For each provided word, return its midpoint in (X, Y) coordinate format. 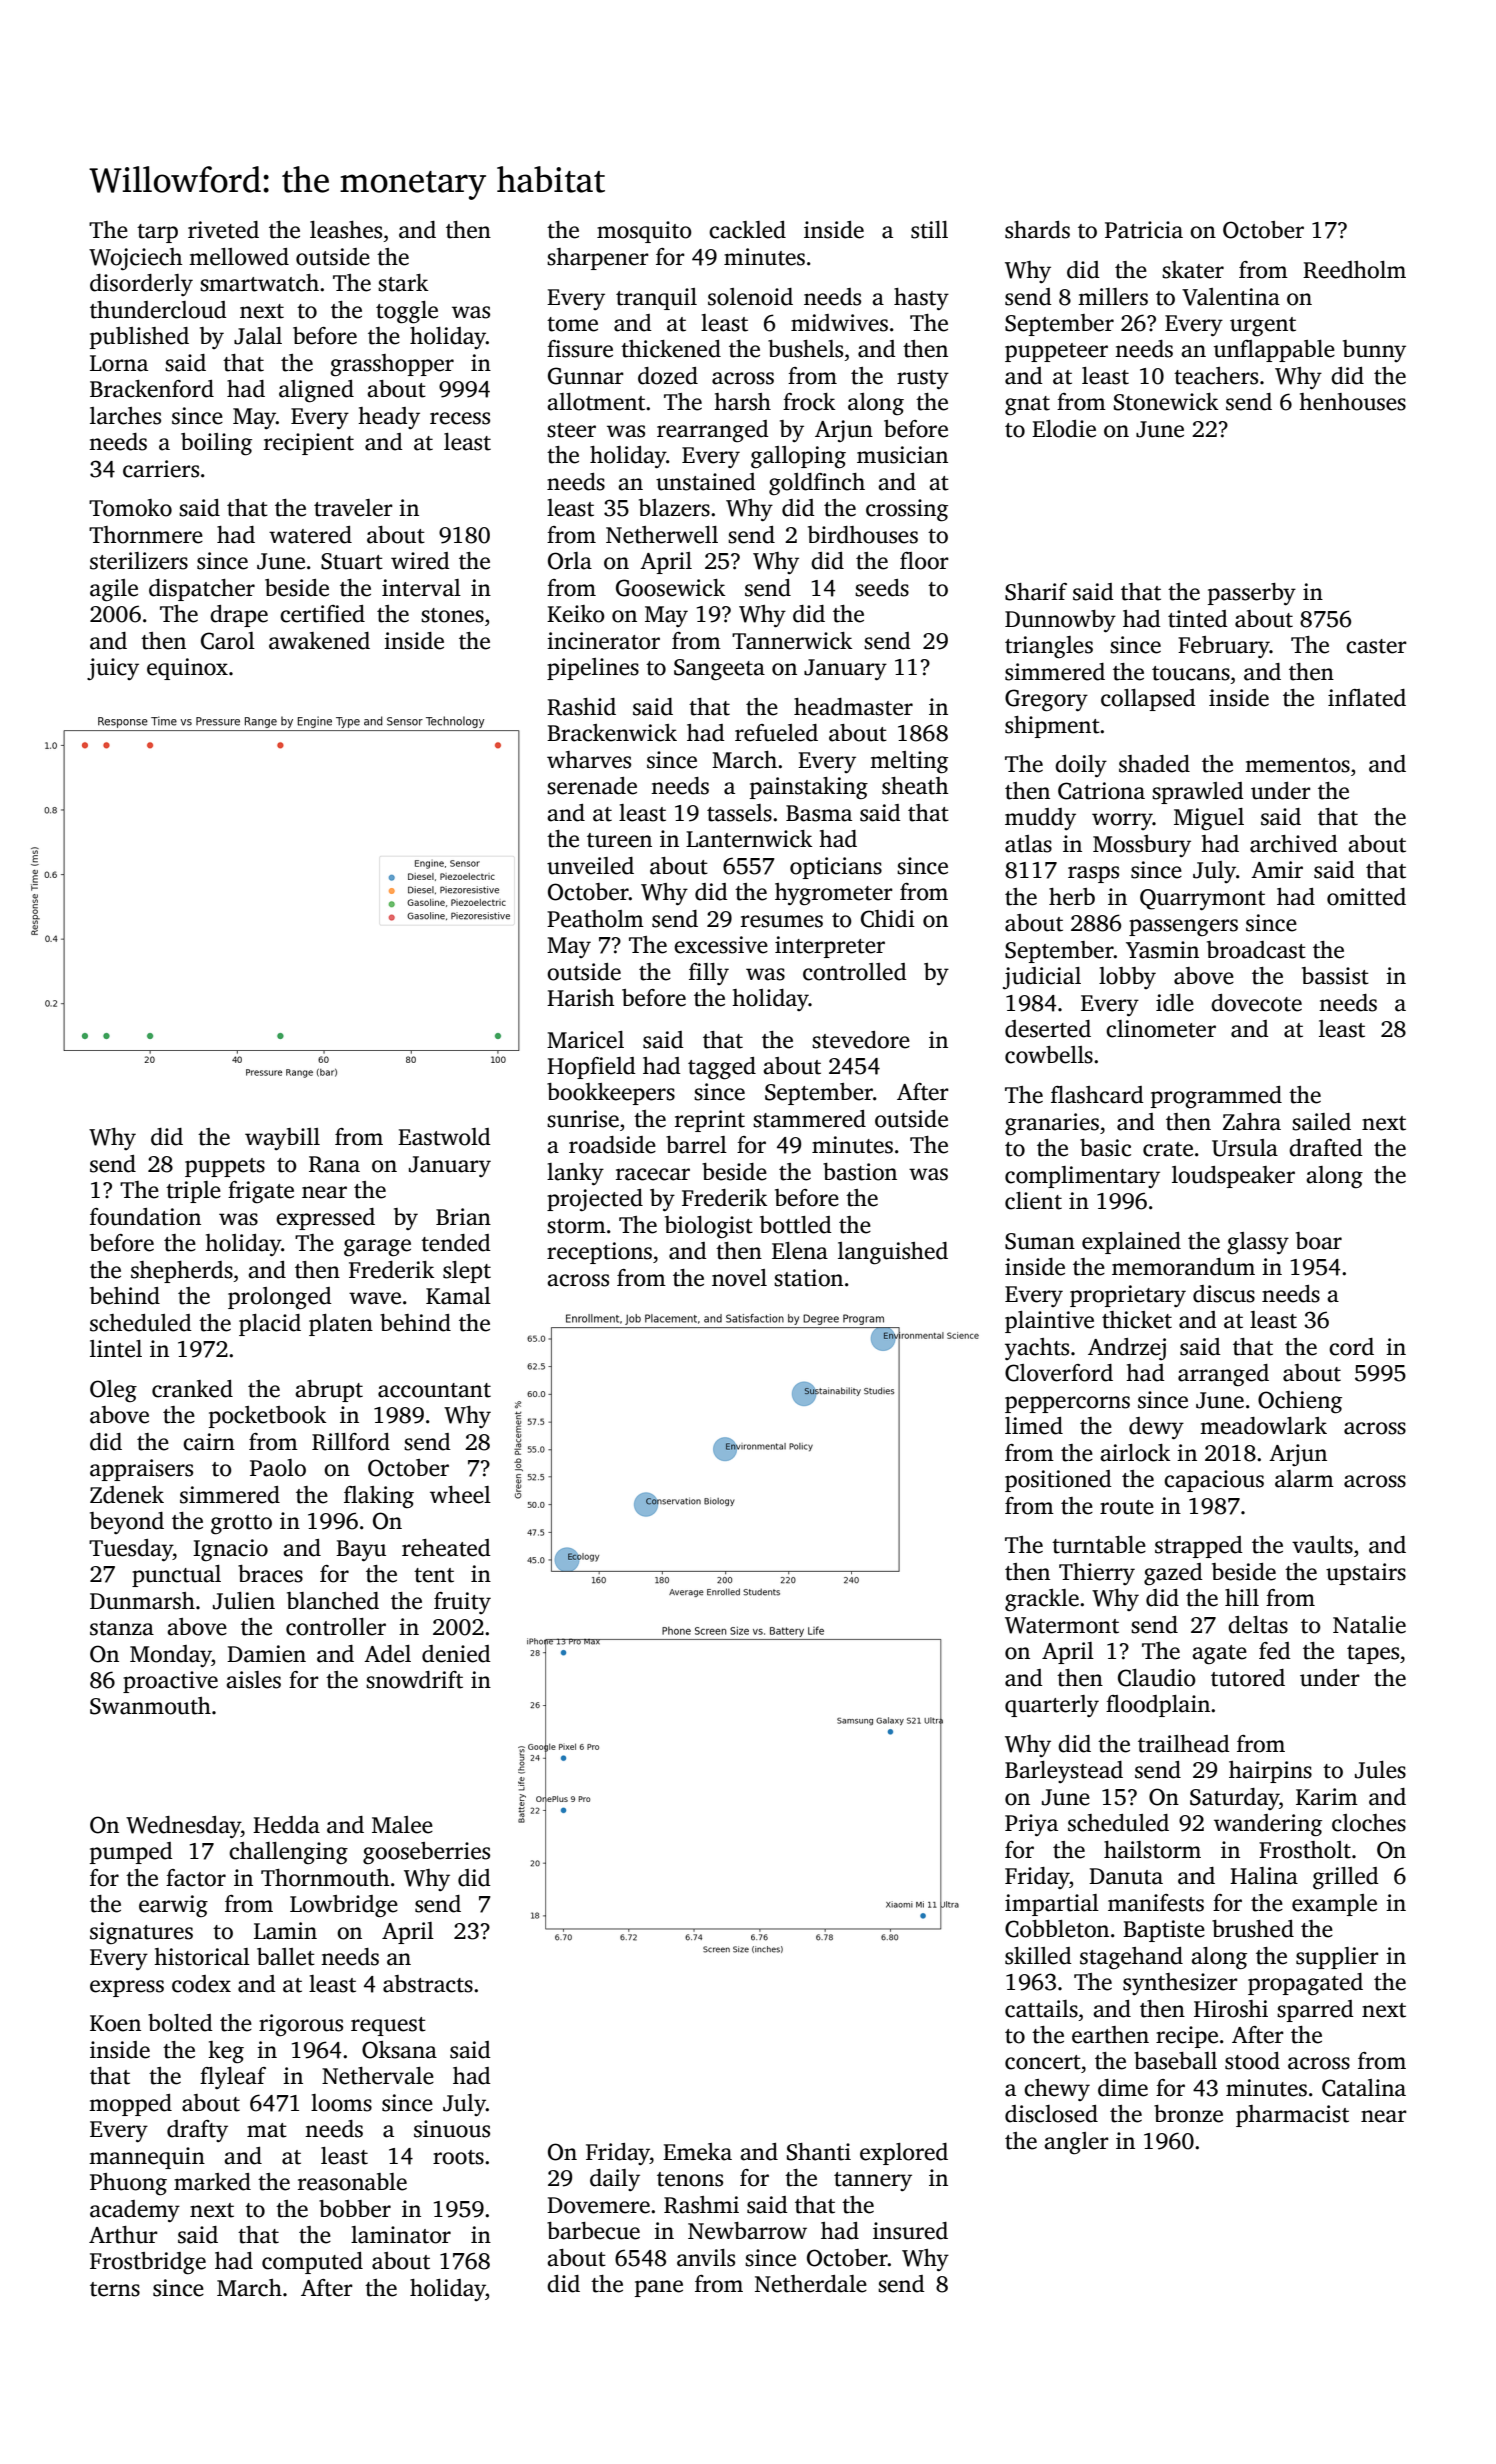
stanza (122, 1628)
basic (1105, 1148)
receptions (599, 1253)
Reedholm (1354, 270)
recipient (309, 444)
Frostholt (1305, 1850)
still (929, 230)
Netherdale (811, 2284)
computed (312, 2263)
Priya (1031, 1825)
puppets (225, 1167)
